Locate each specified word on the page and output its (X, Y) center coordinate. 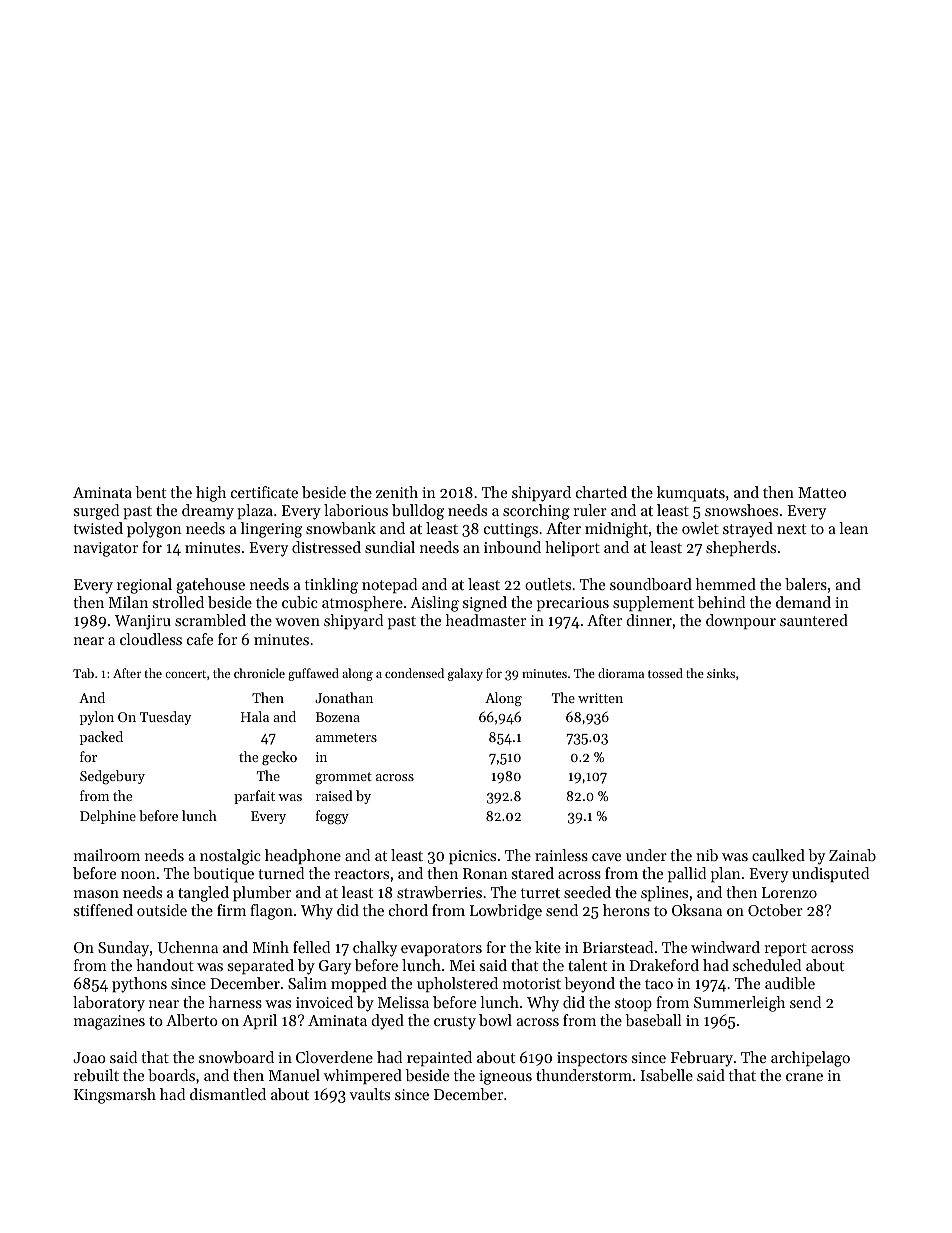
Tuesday (165, 718)
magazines (109, 1022)
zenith (397, 492)
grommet (343, 778)
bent (150, 492)
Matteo (822, 492)
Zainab (852, 855)
